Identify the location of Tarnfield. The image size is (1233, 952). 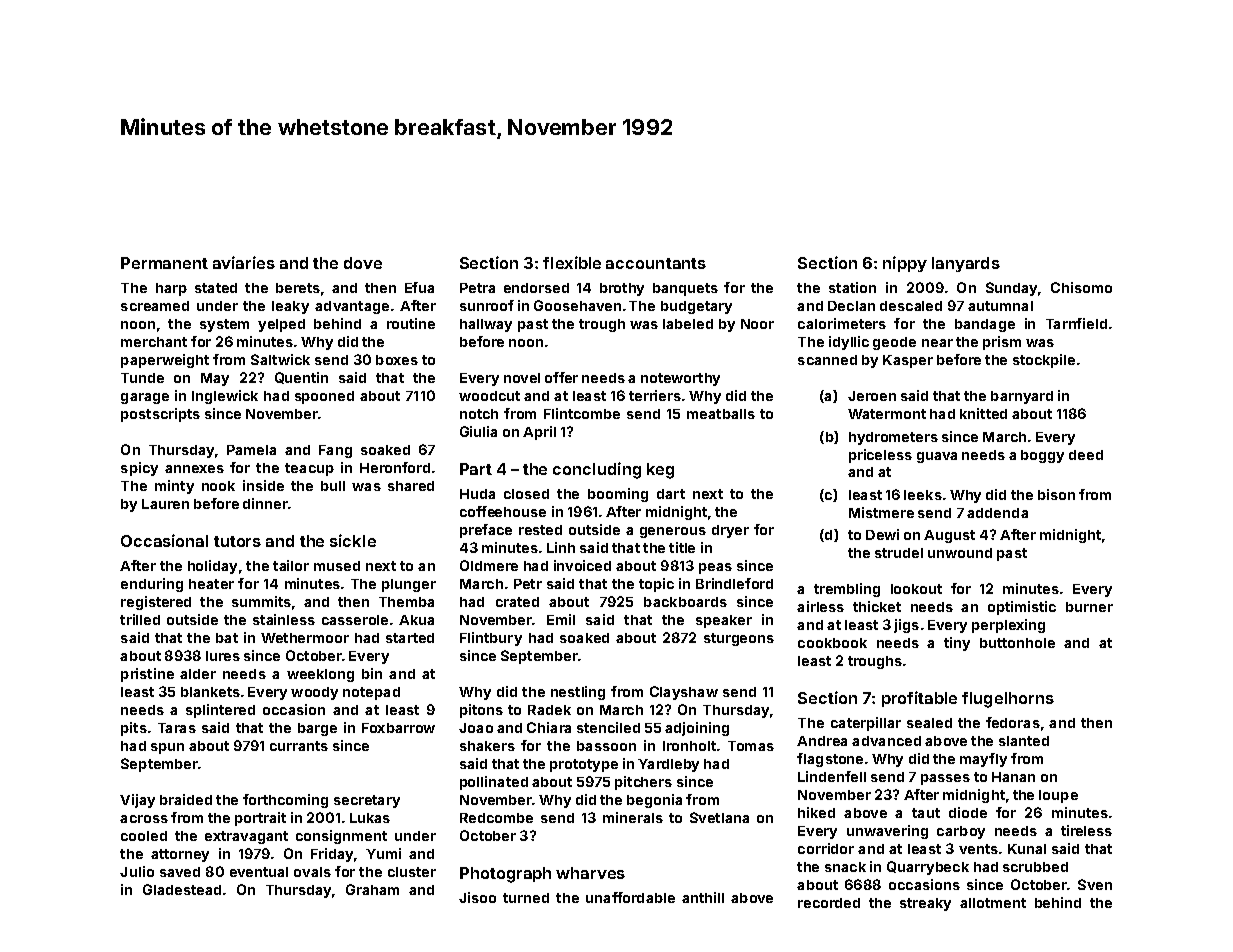
(1076, 323).
